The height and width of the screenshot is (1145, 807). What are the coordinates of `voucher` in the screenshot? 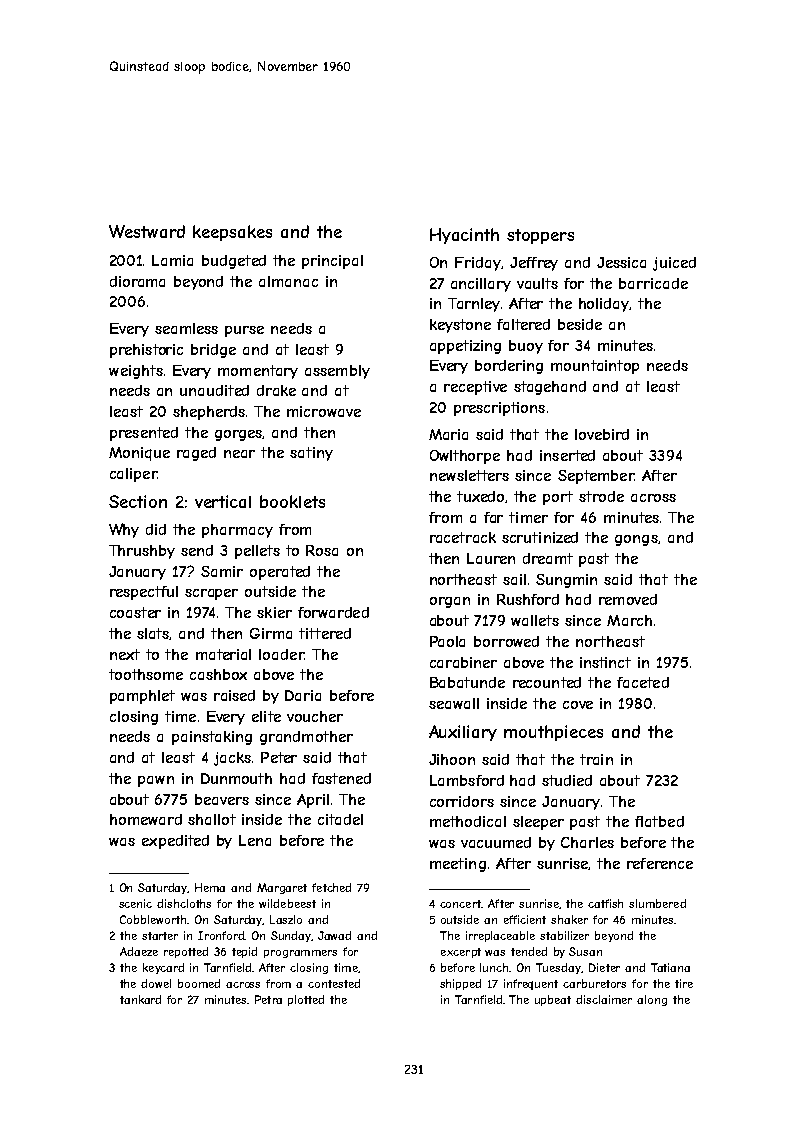 It's located at (315, 716).
